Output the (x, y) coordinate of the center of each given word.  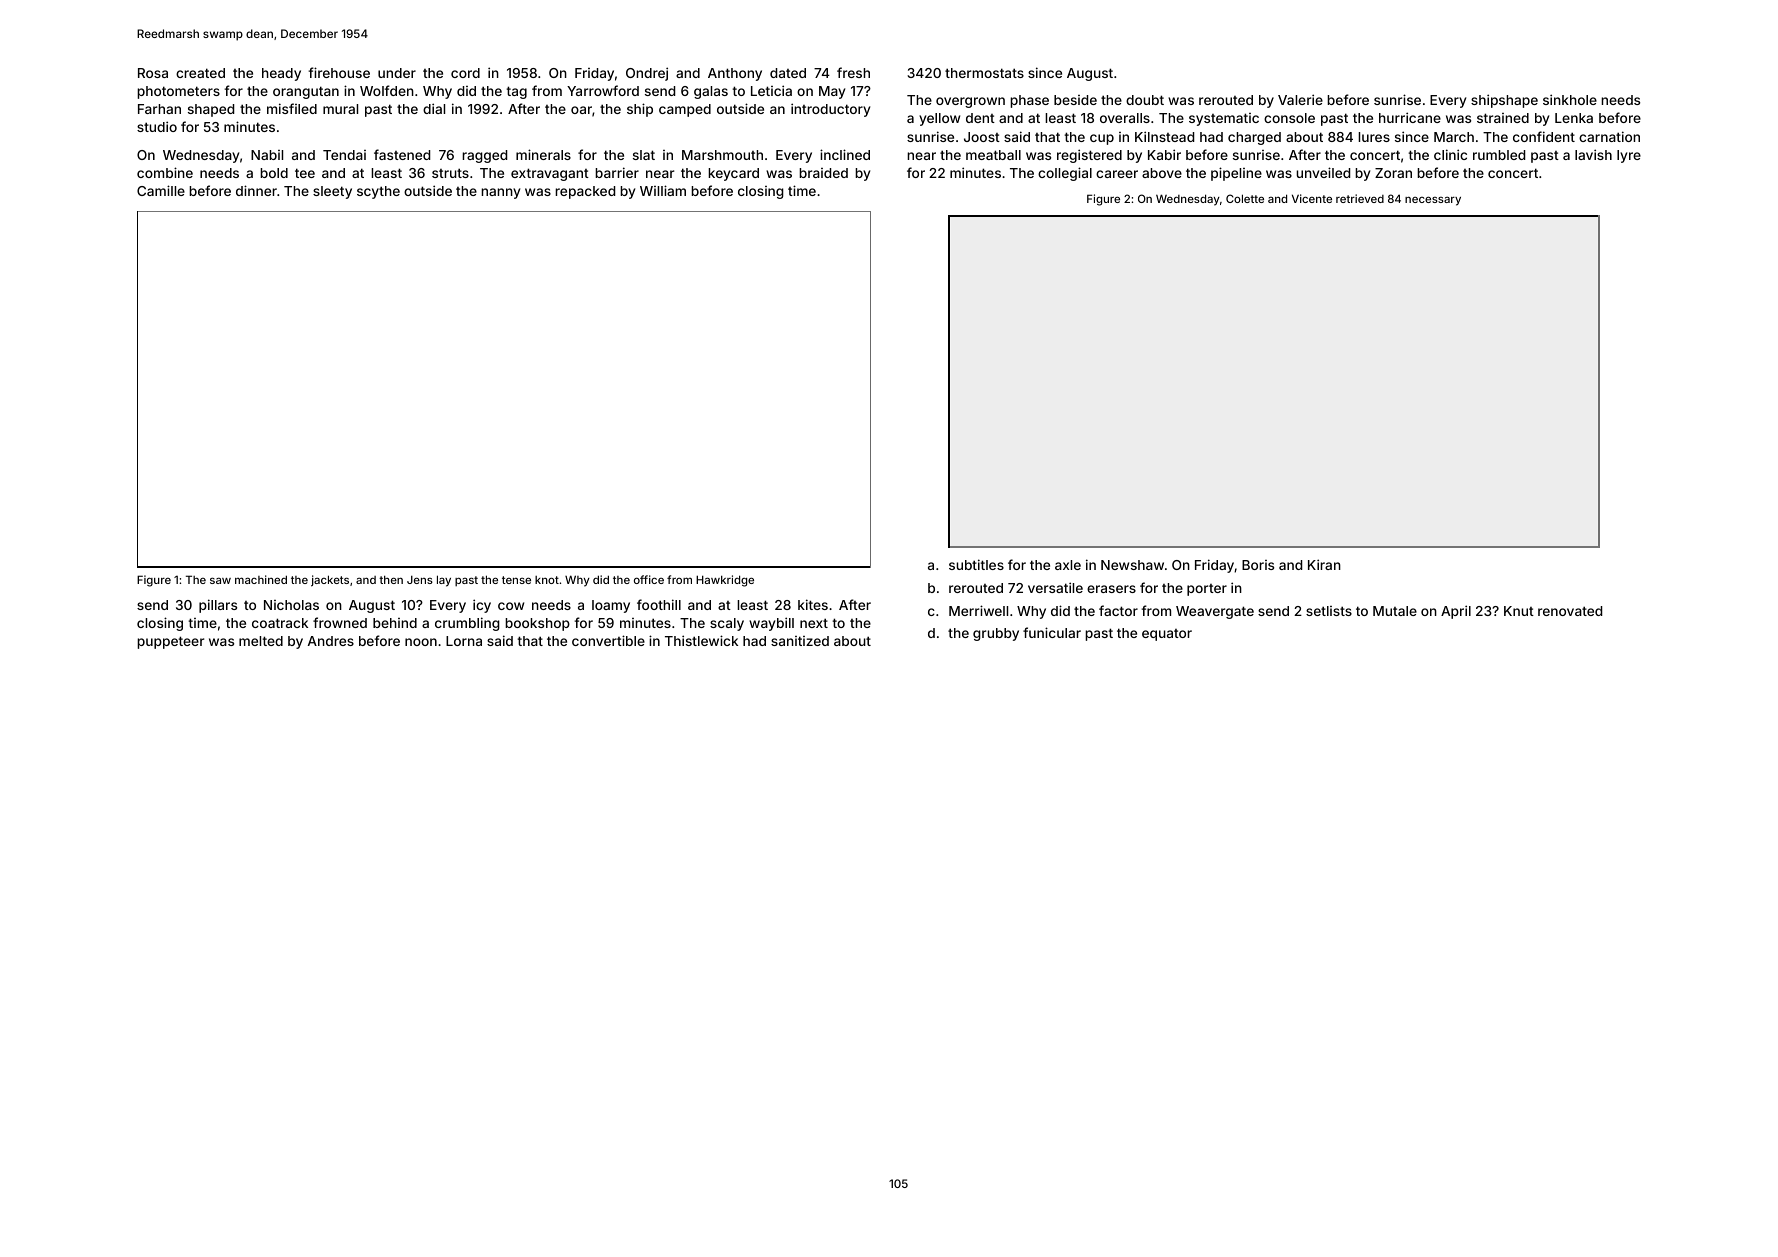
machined (261, 579)
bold (274, 173)
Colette (1245, 198)
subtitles (976, 564)
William (663, 190)
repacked (585, 192)
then (391, 579)
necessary (1433, 201)
